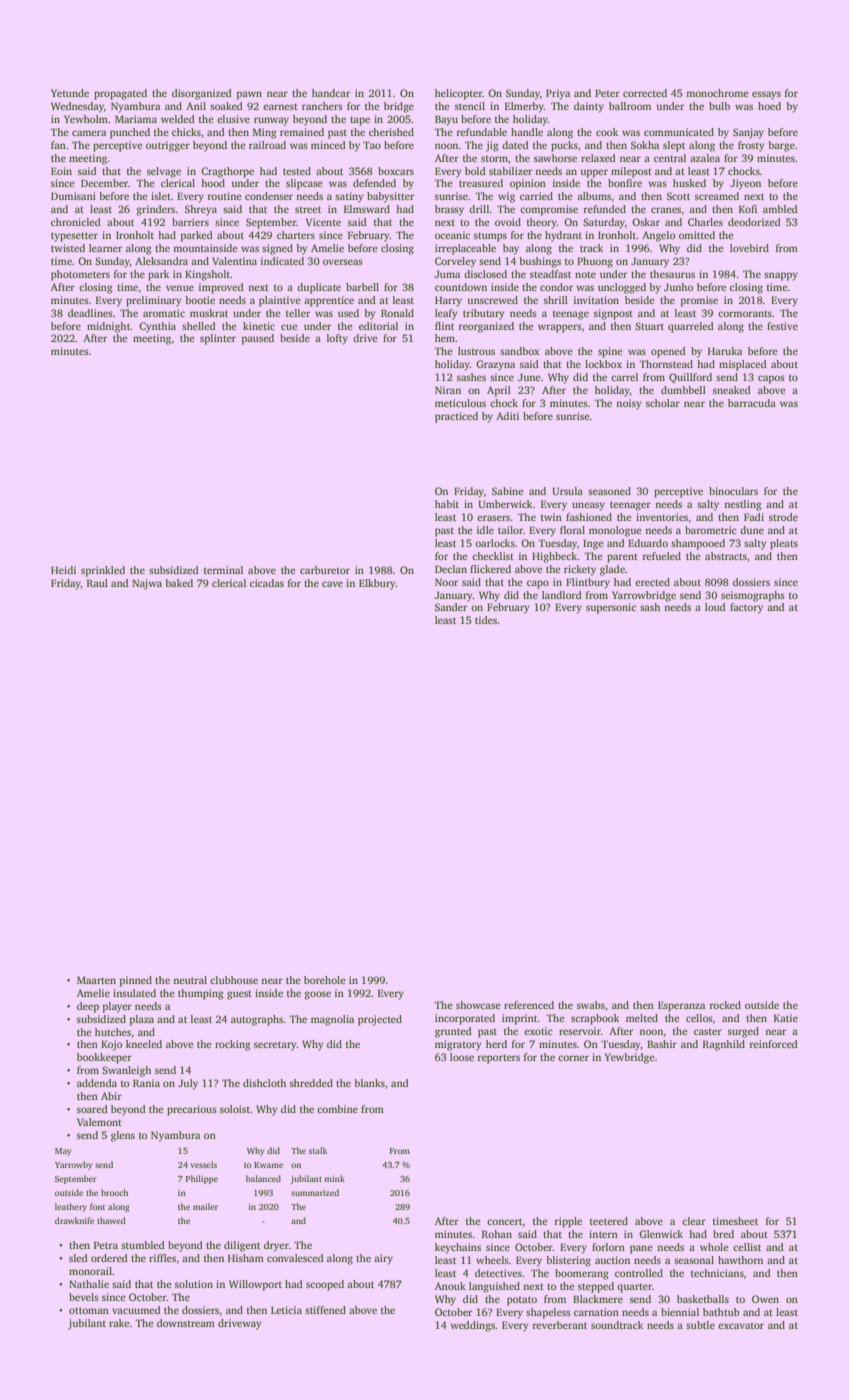  What do you see at coordinates (63, 1152) in the document?
I see `May` at bounding box center [63, 1152].
